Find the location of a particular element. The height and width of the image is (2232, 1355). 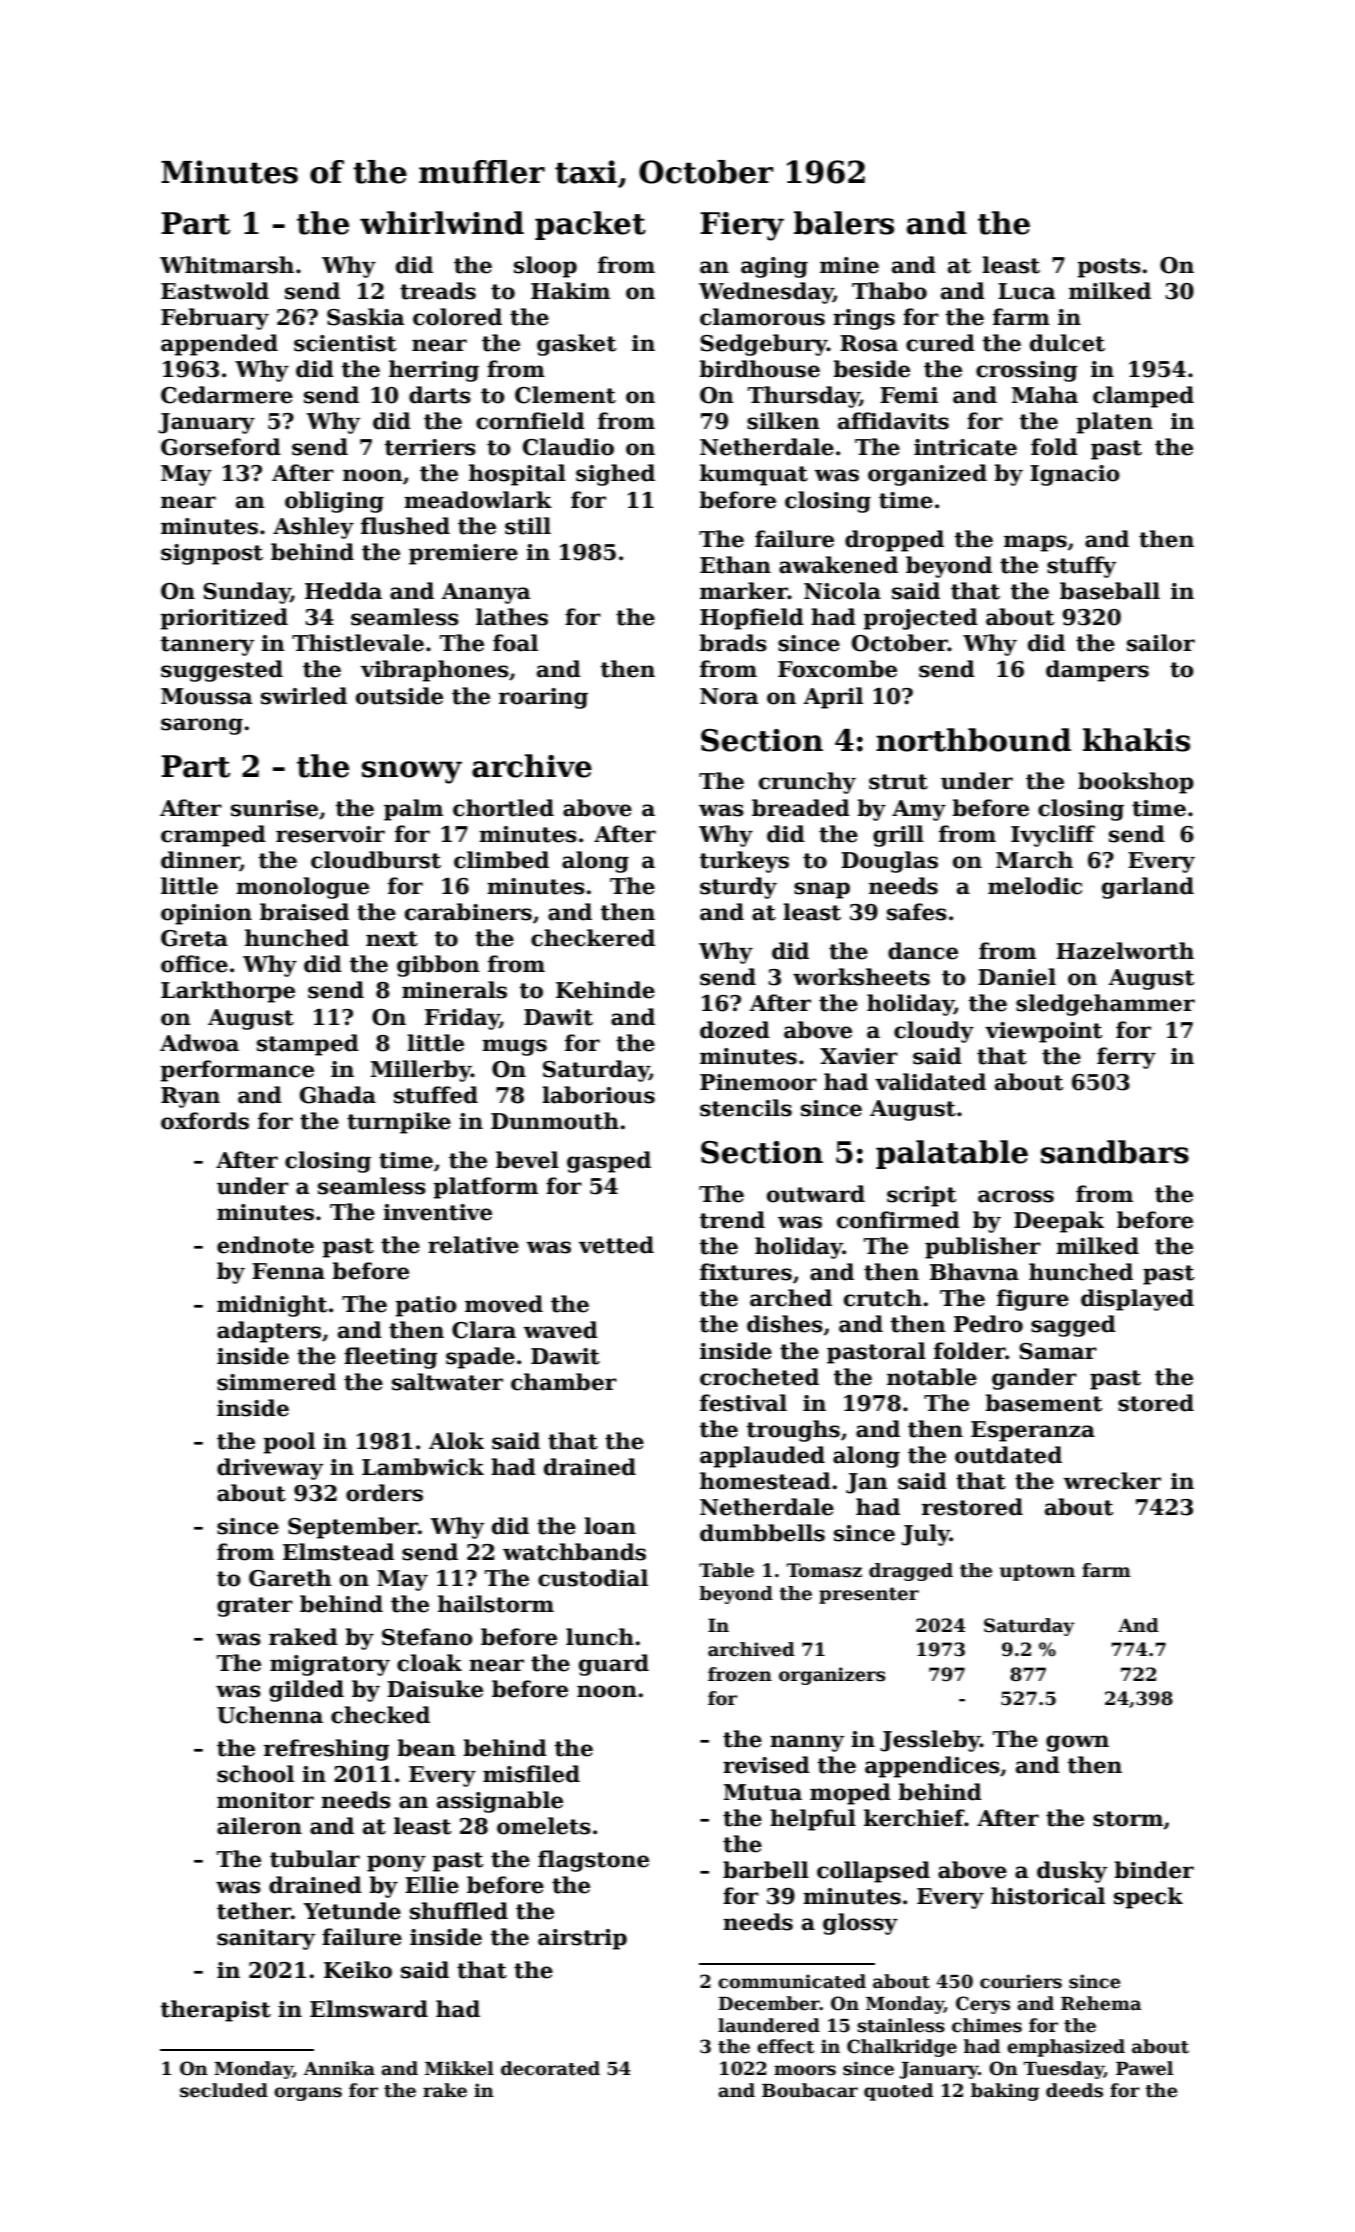

effect is located at coordinates (785, 2046).
